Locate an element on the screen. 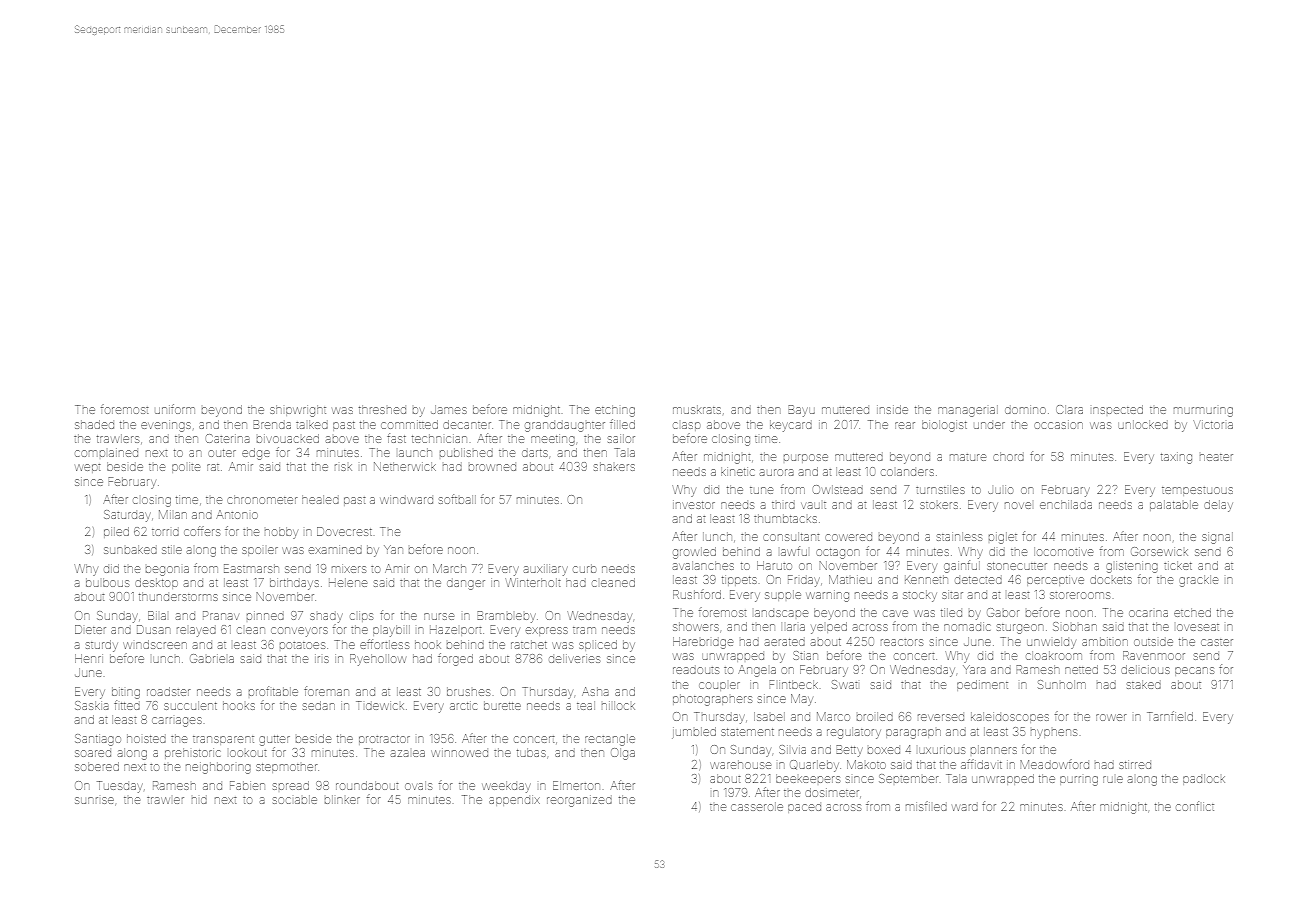 This screenshot has width=1308, height=924. jumbled is located at coordinates (694, 733).
